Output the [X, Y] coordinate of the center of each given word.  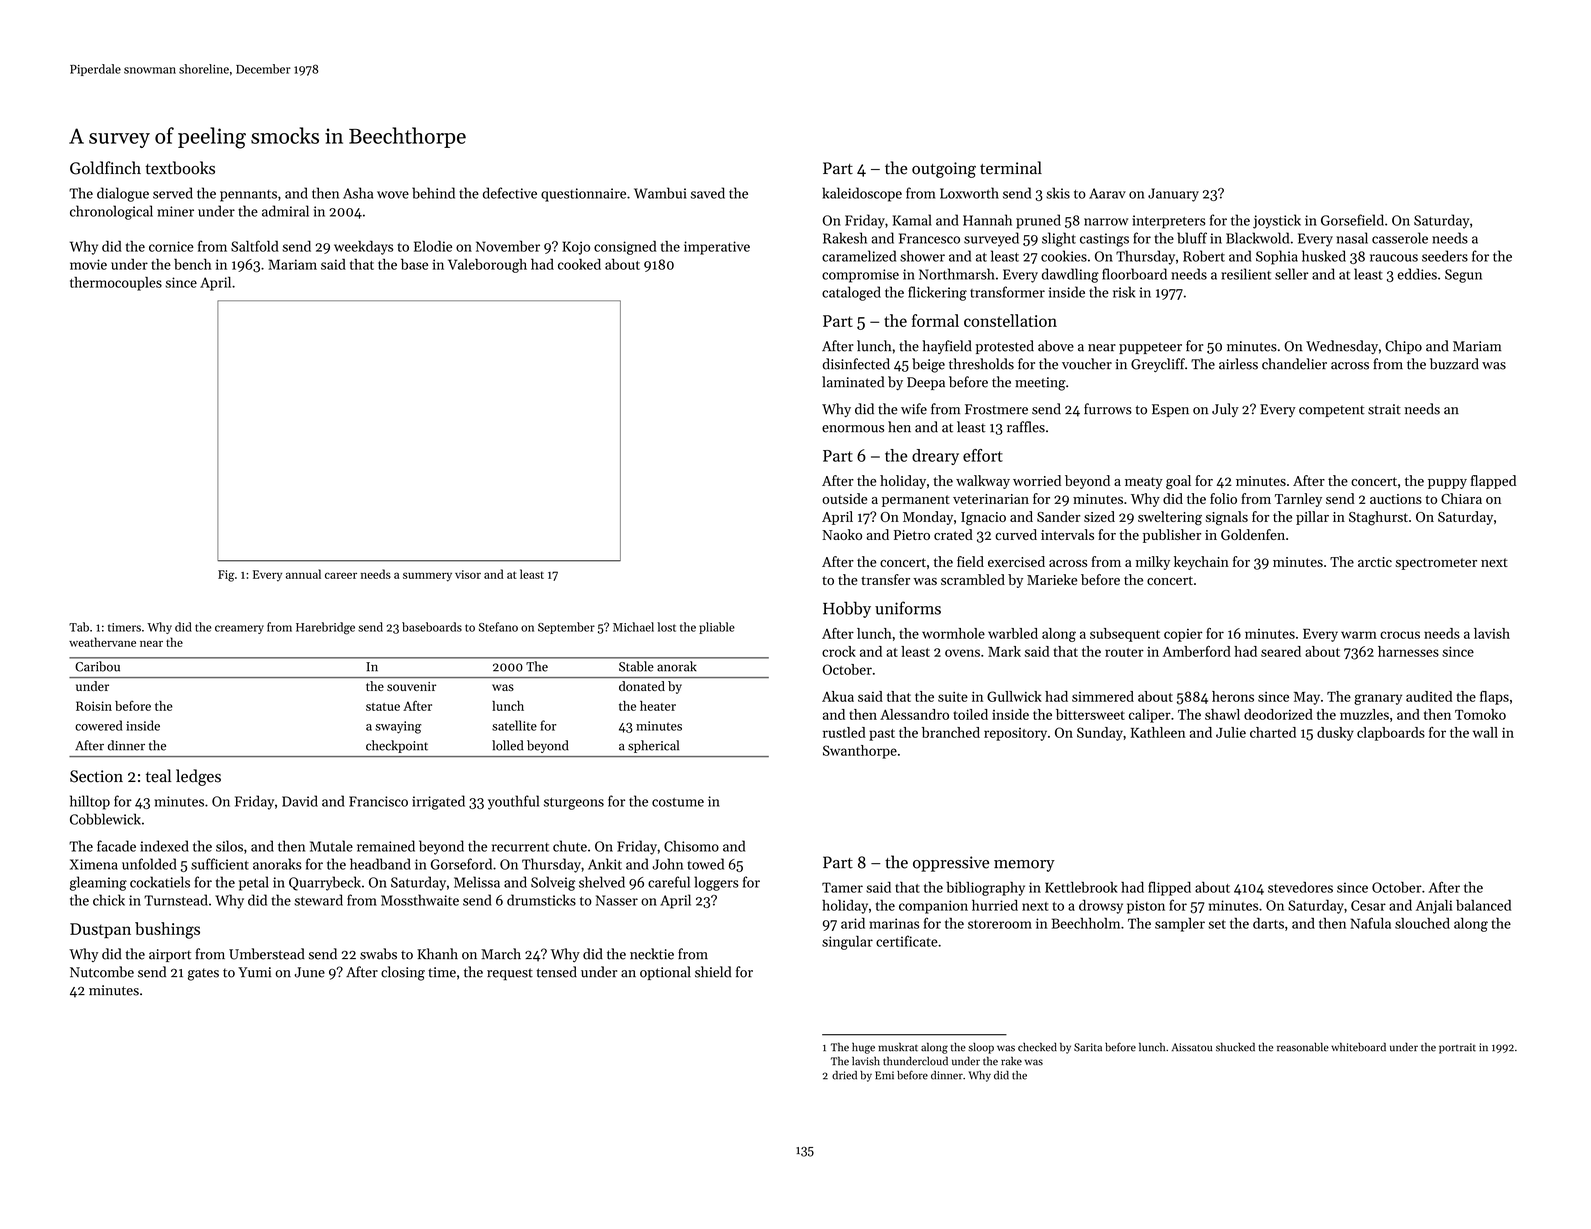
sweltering [1170, 518]
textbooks [180, 168]
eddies [1417, 274]
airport [170, 955]
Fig [226, 576]
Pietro [912, 535]
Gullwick [1014, 696]
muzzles [1364, 714]
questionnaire [583, 195]
